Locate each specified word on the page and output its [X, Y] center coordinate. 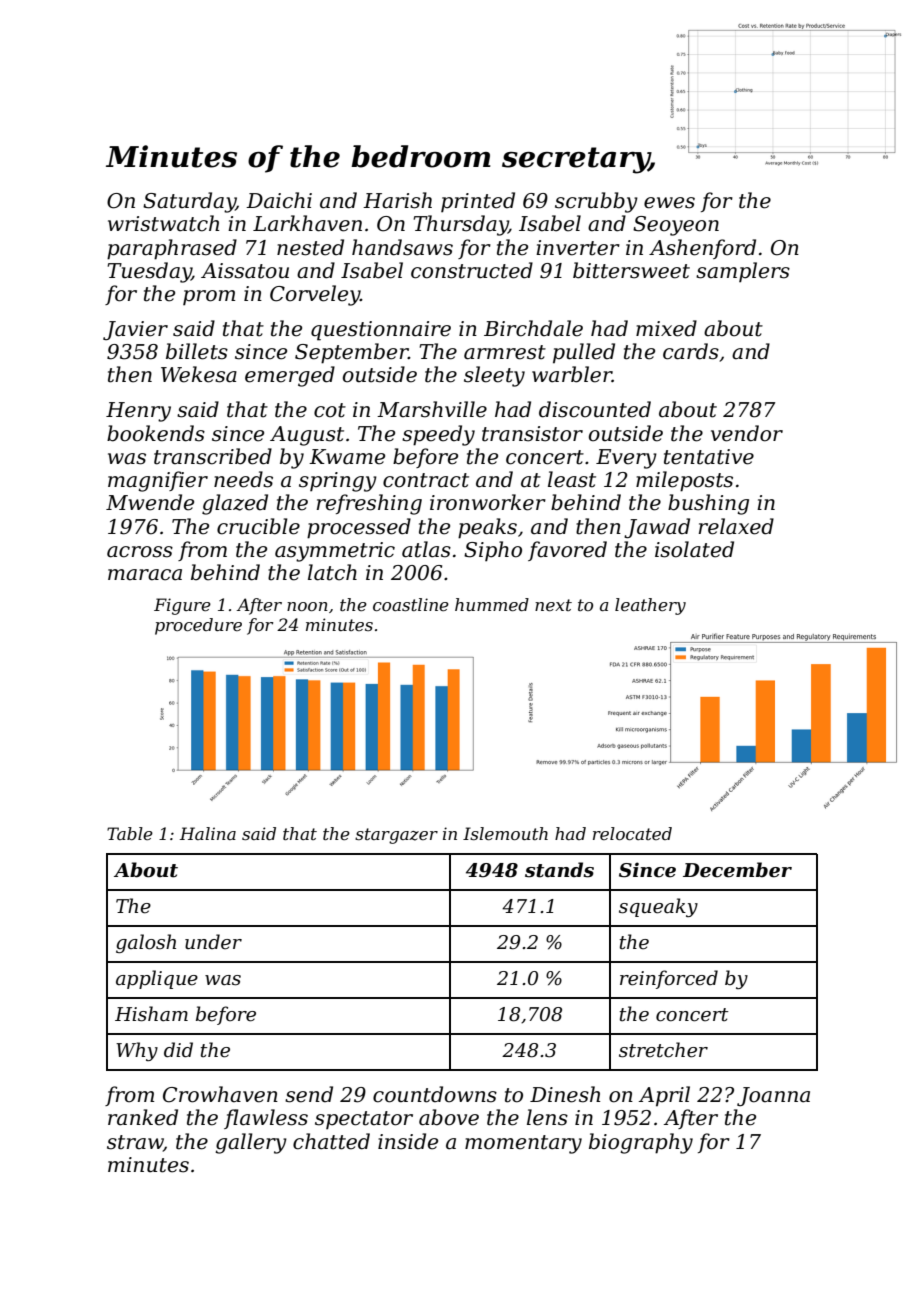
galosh [146, 943]
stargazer [396, 836]
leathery [650, 606]
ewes [669, 203]
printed [478, 202]
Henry [138, 412]
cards [691, 351]
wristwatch [163, 223]
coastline [411, 604]
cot [330, 410]
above [449, 1117]
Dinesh [565, 1094]
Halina [208, 833]
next [553, 605]
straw [135, 1143]
